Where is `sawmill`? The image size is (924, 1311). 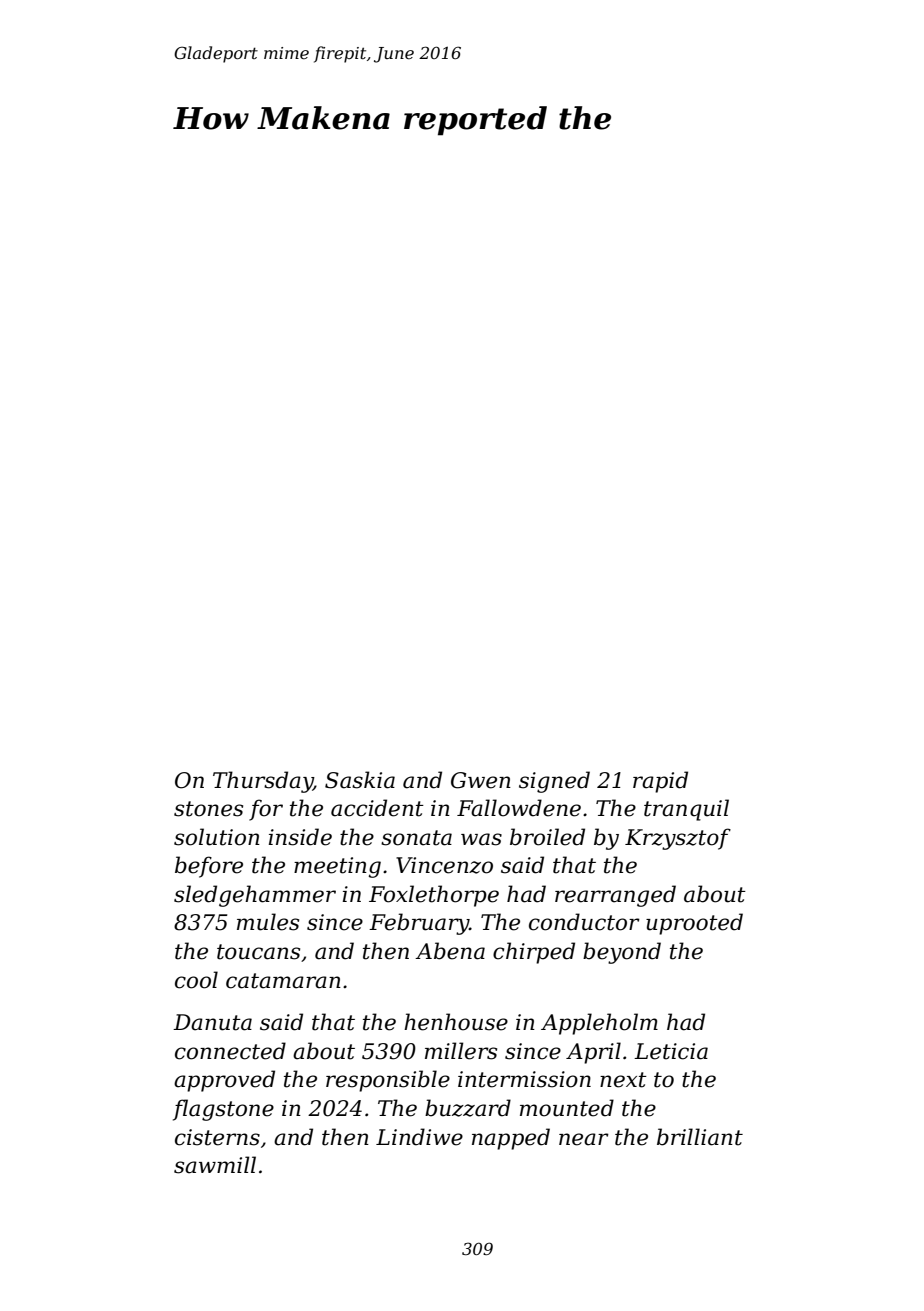 sawmill is located at coordinates (215, 1165).
